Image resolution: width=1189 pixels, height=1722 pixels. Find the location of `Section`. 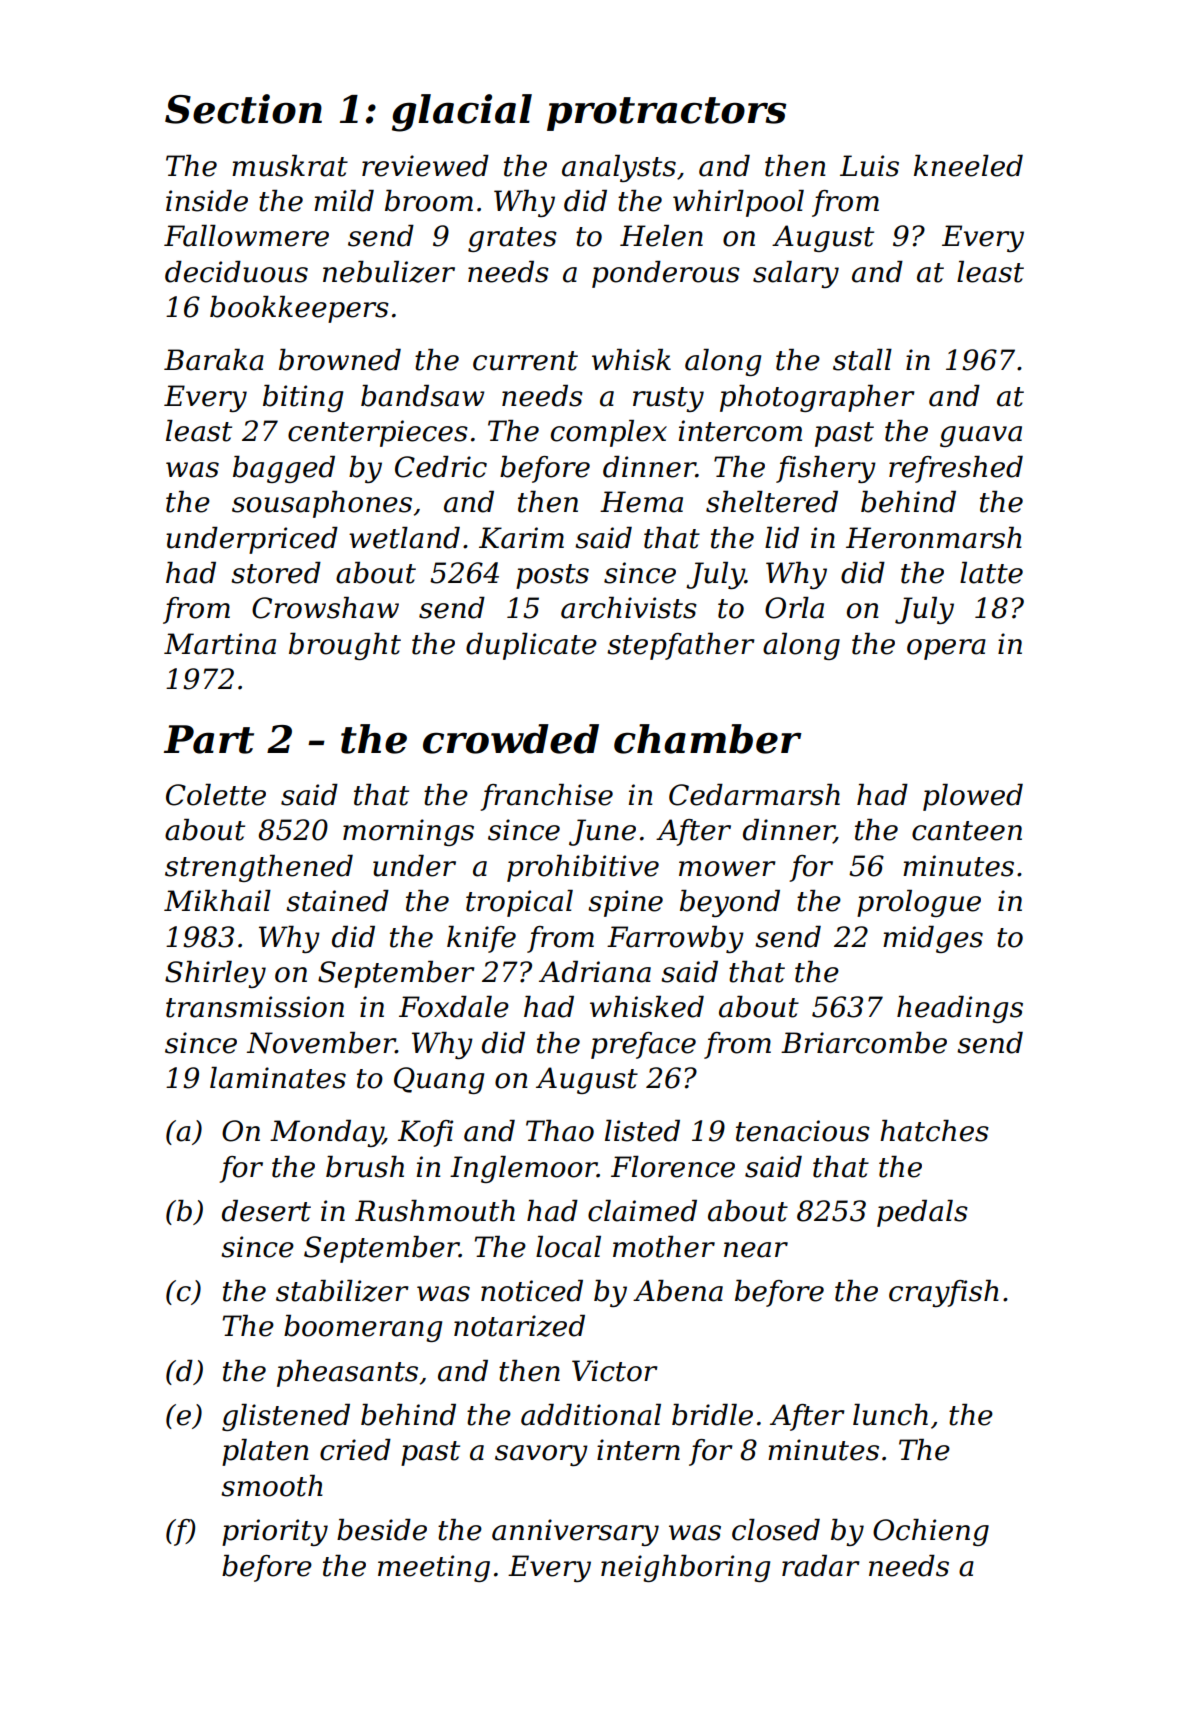

Section is located at coordinates (243, 109).
